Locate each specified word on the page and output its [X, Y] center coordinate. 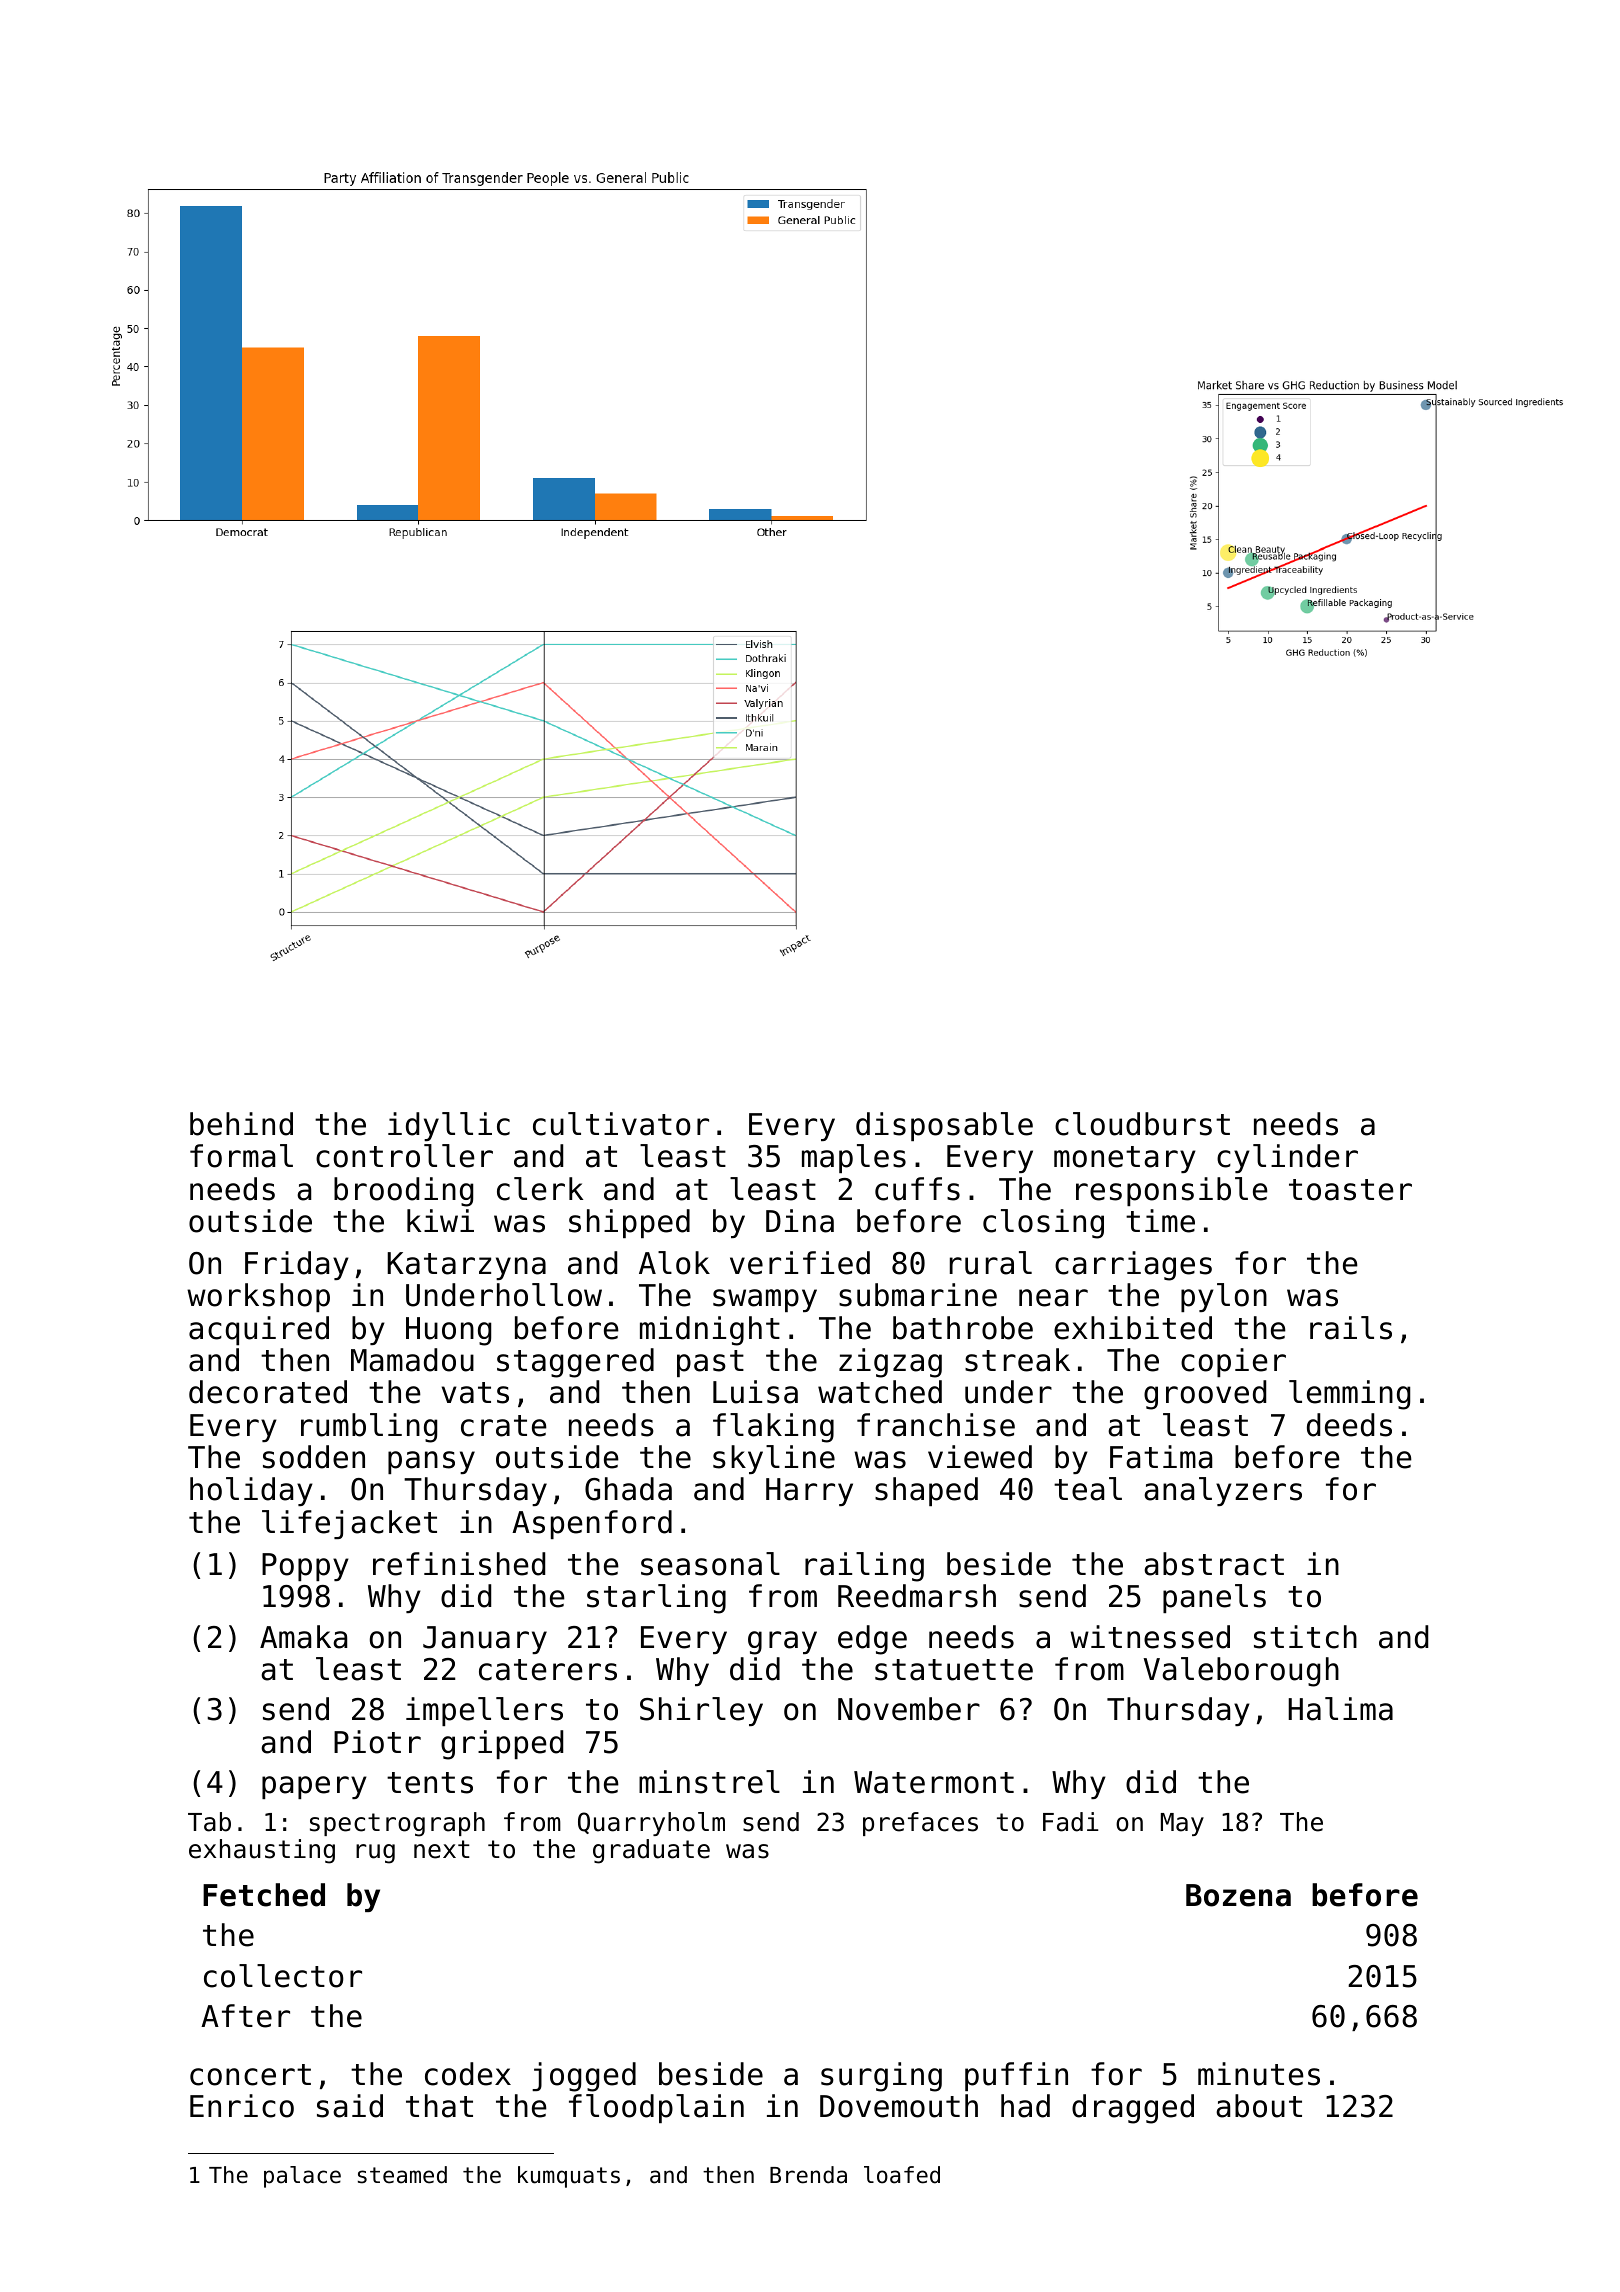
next [442, 1849]
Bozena [1238, 1895]
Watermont [934, 1782]
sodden [314, 1457]
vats [475, 1393]
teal [1088, 1489]
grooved [1205, 1395]
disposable [944, 1126]
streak [1017, 1360]
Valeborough [1241, 1672]
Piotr [377, 1742]
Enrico [242, 2106]
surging [881, 2077]
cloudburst [1142, 1124]
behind [241, 1124]
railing [864, 1567]
